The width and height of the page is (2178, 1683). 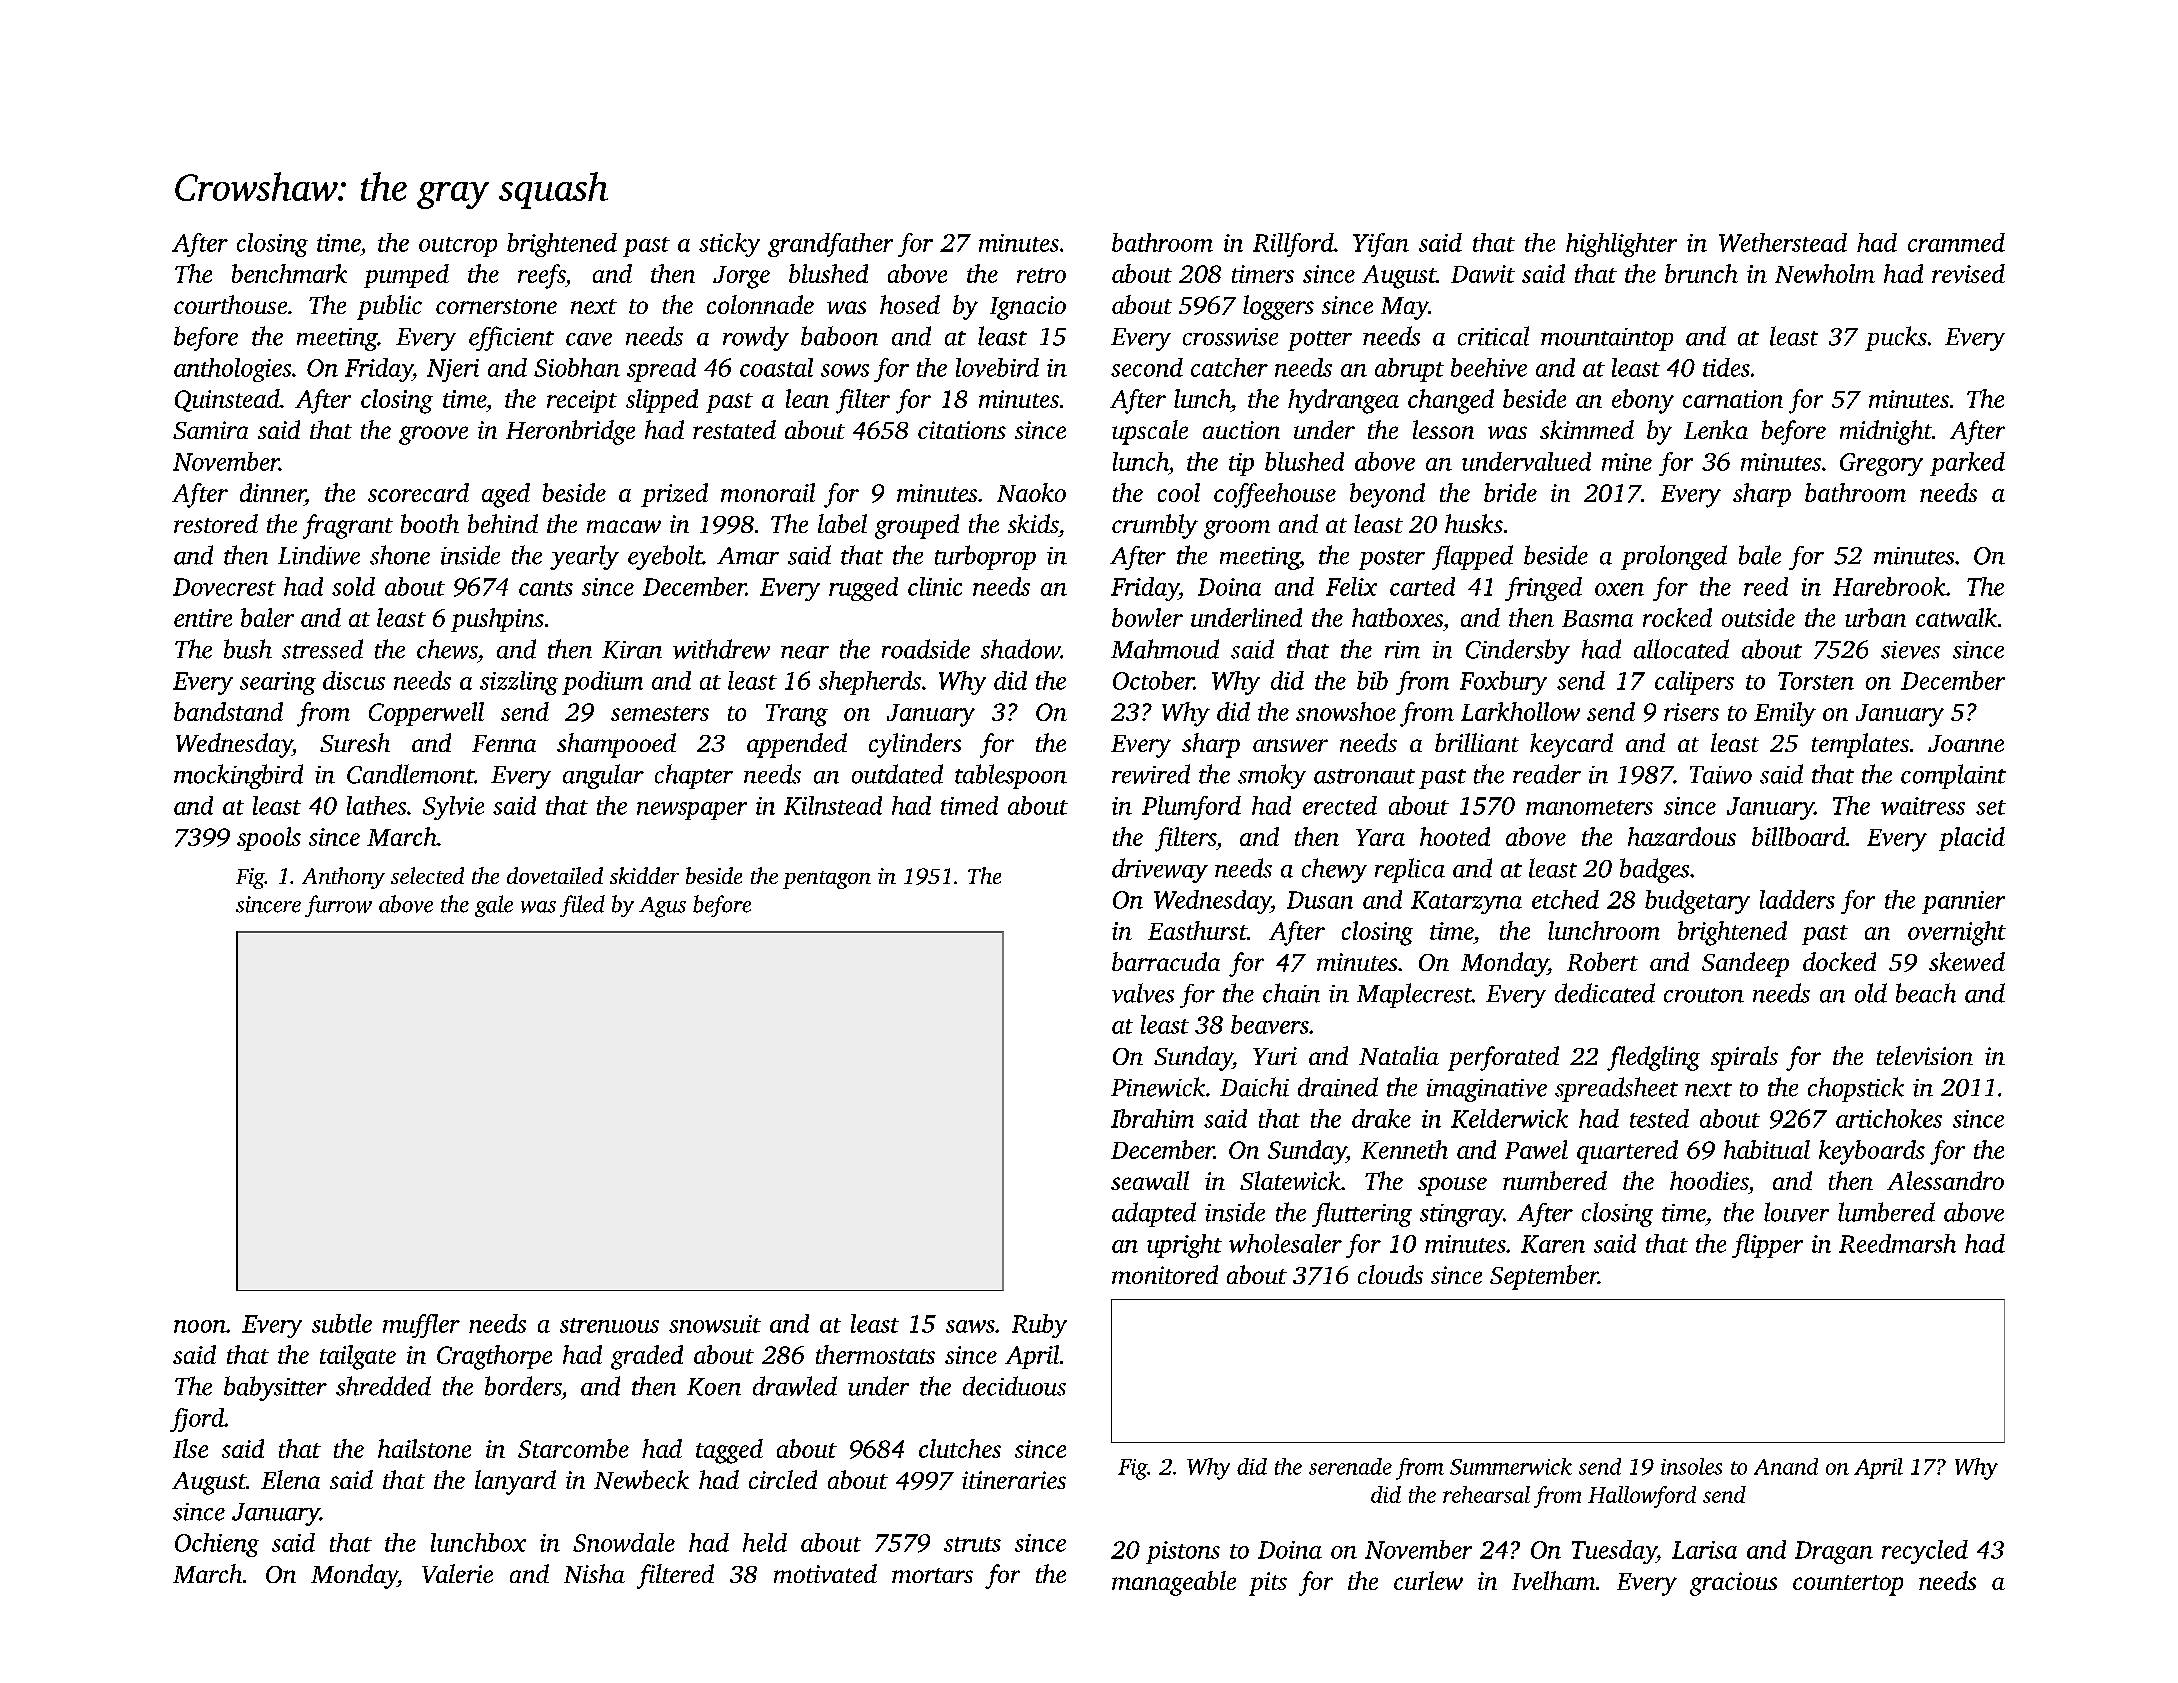 I want to click on skewed, so click(x=1967, y=961).
